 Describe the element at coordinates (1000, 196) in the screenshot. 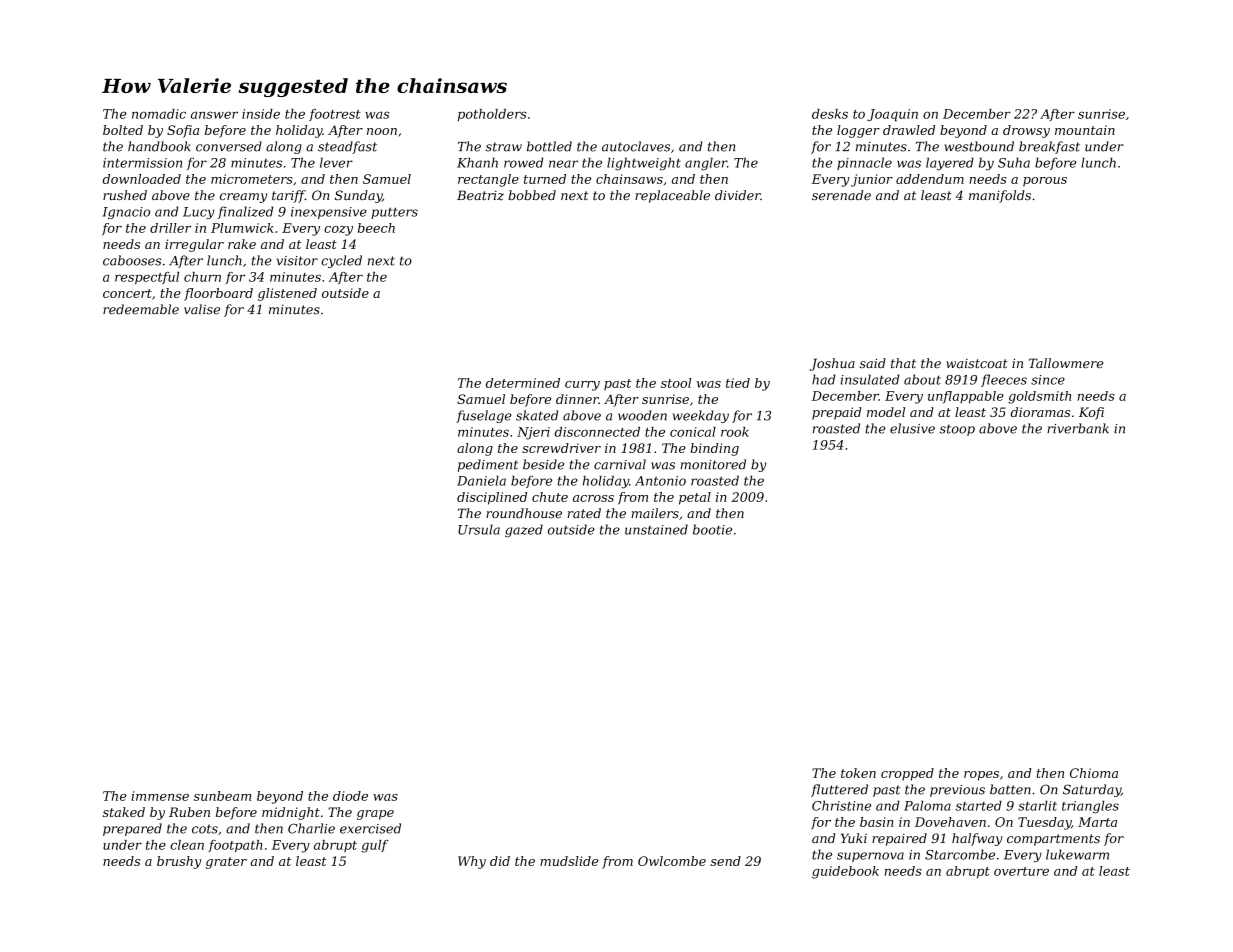

I see `manifolds` at that location.
